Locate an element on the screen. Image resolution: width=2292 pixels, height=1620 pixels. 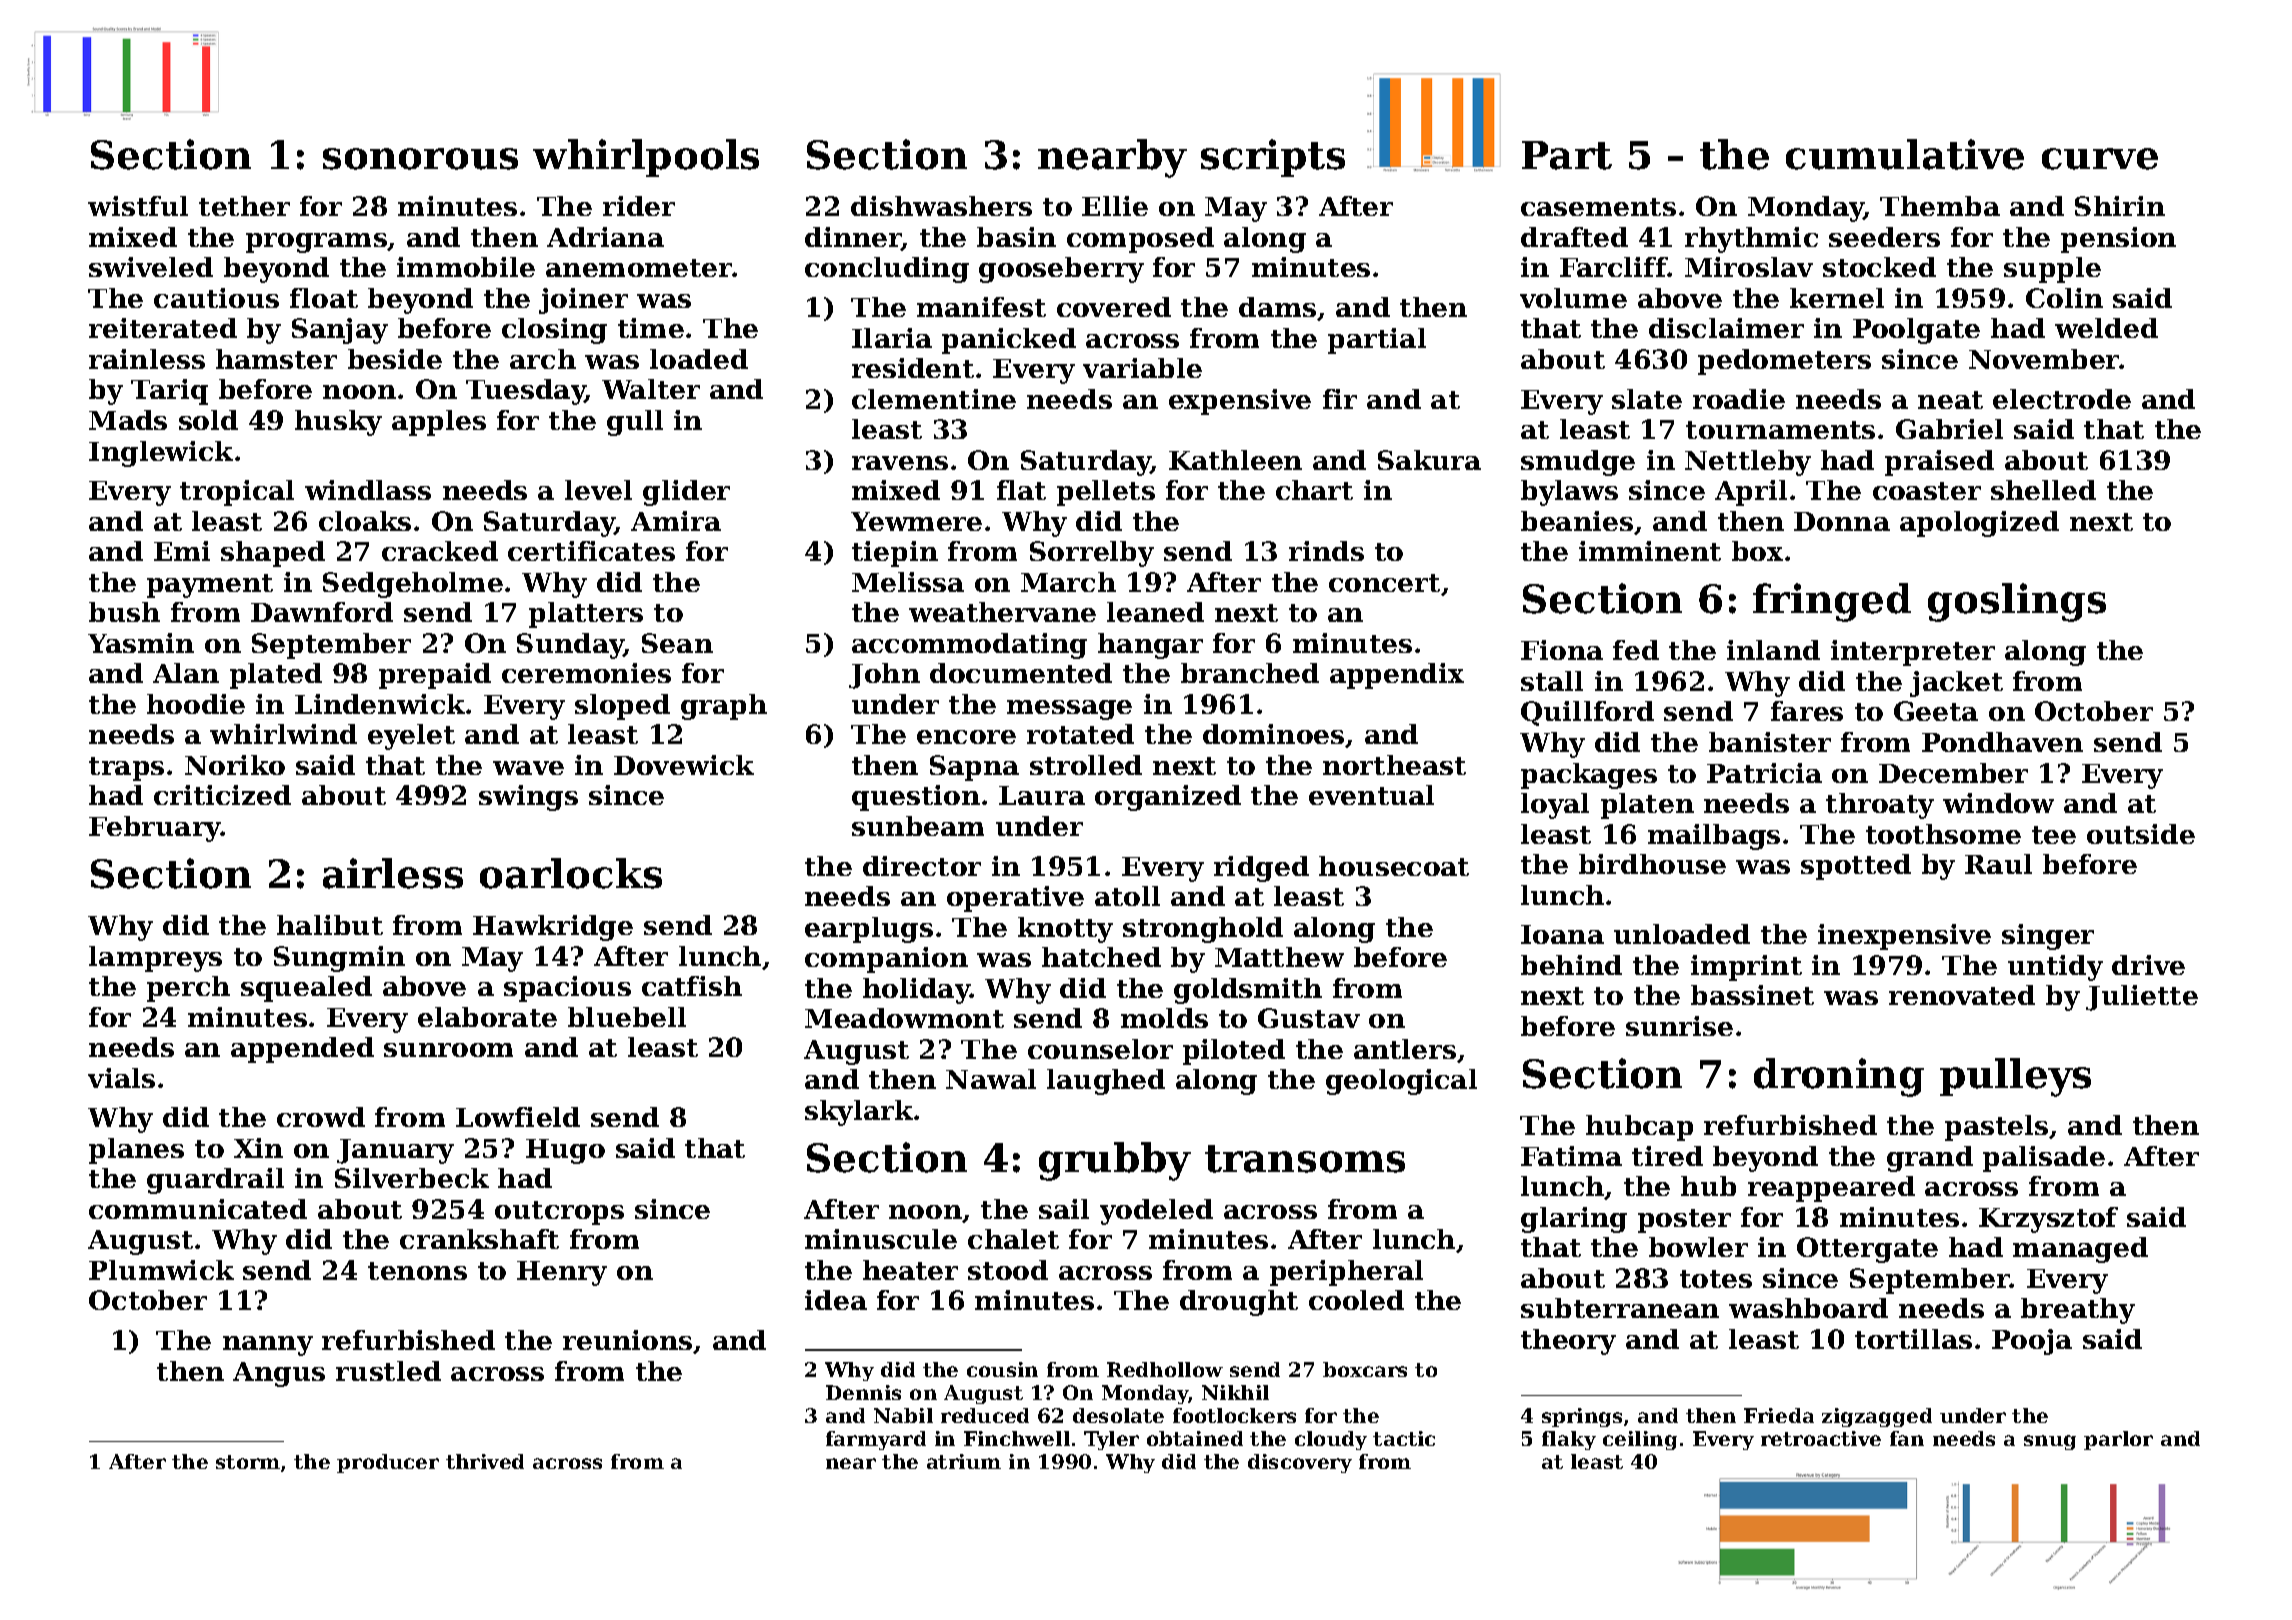
idea is located at coordinates (836, 1300).
